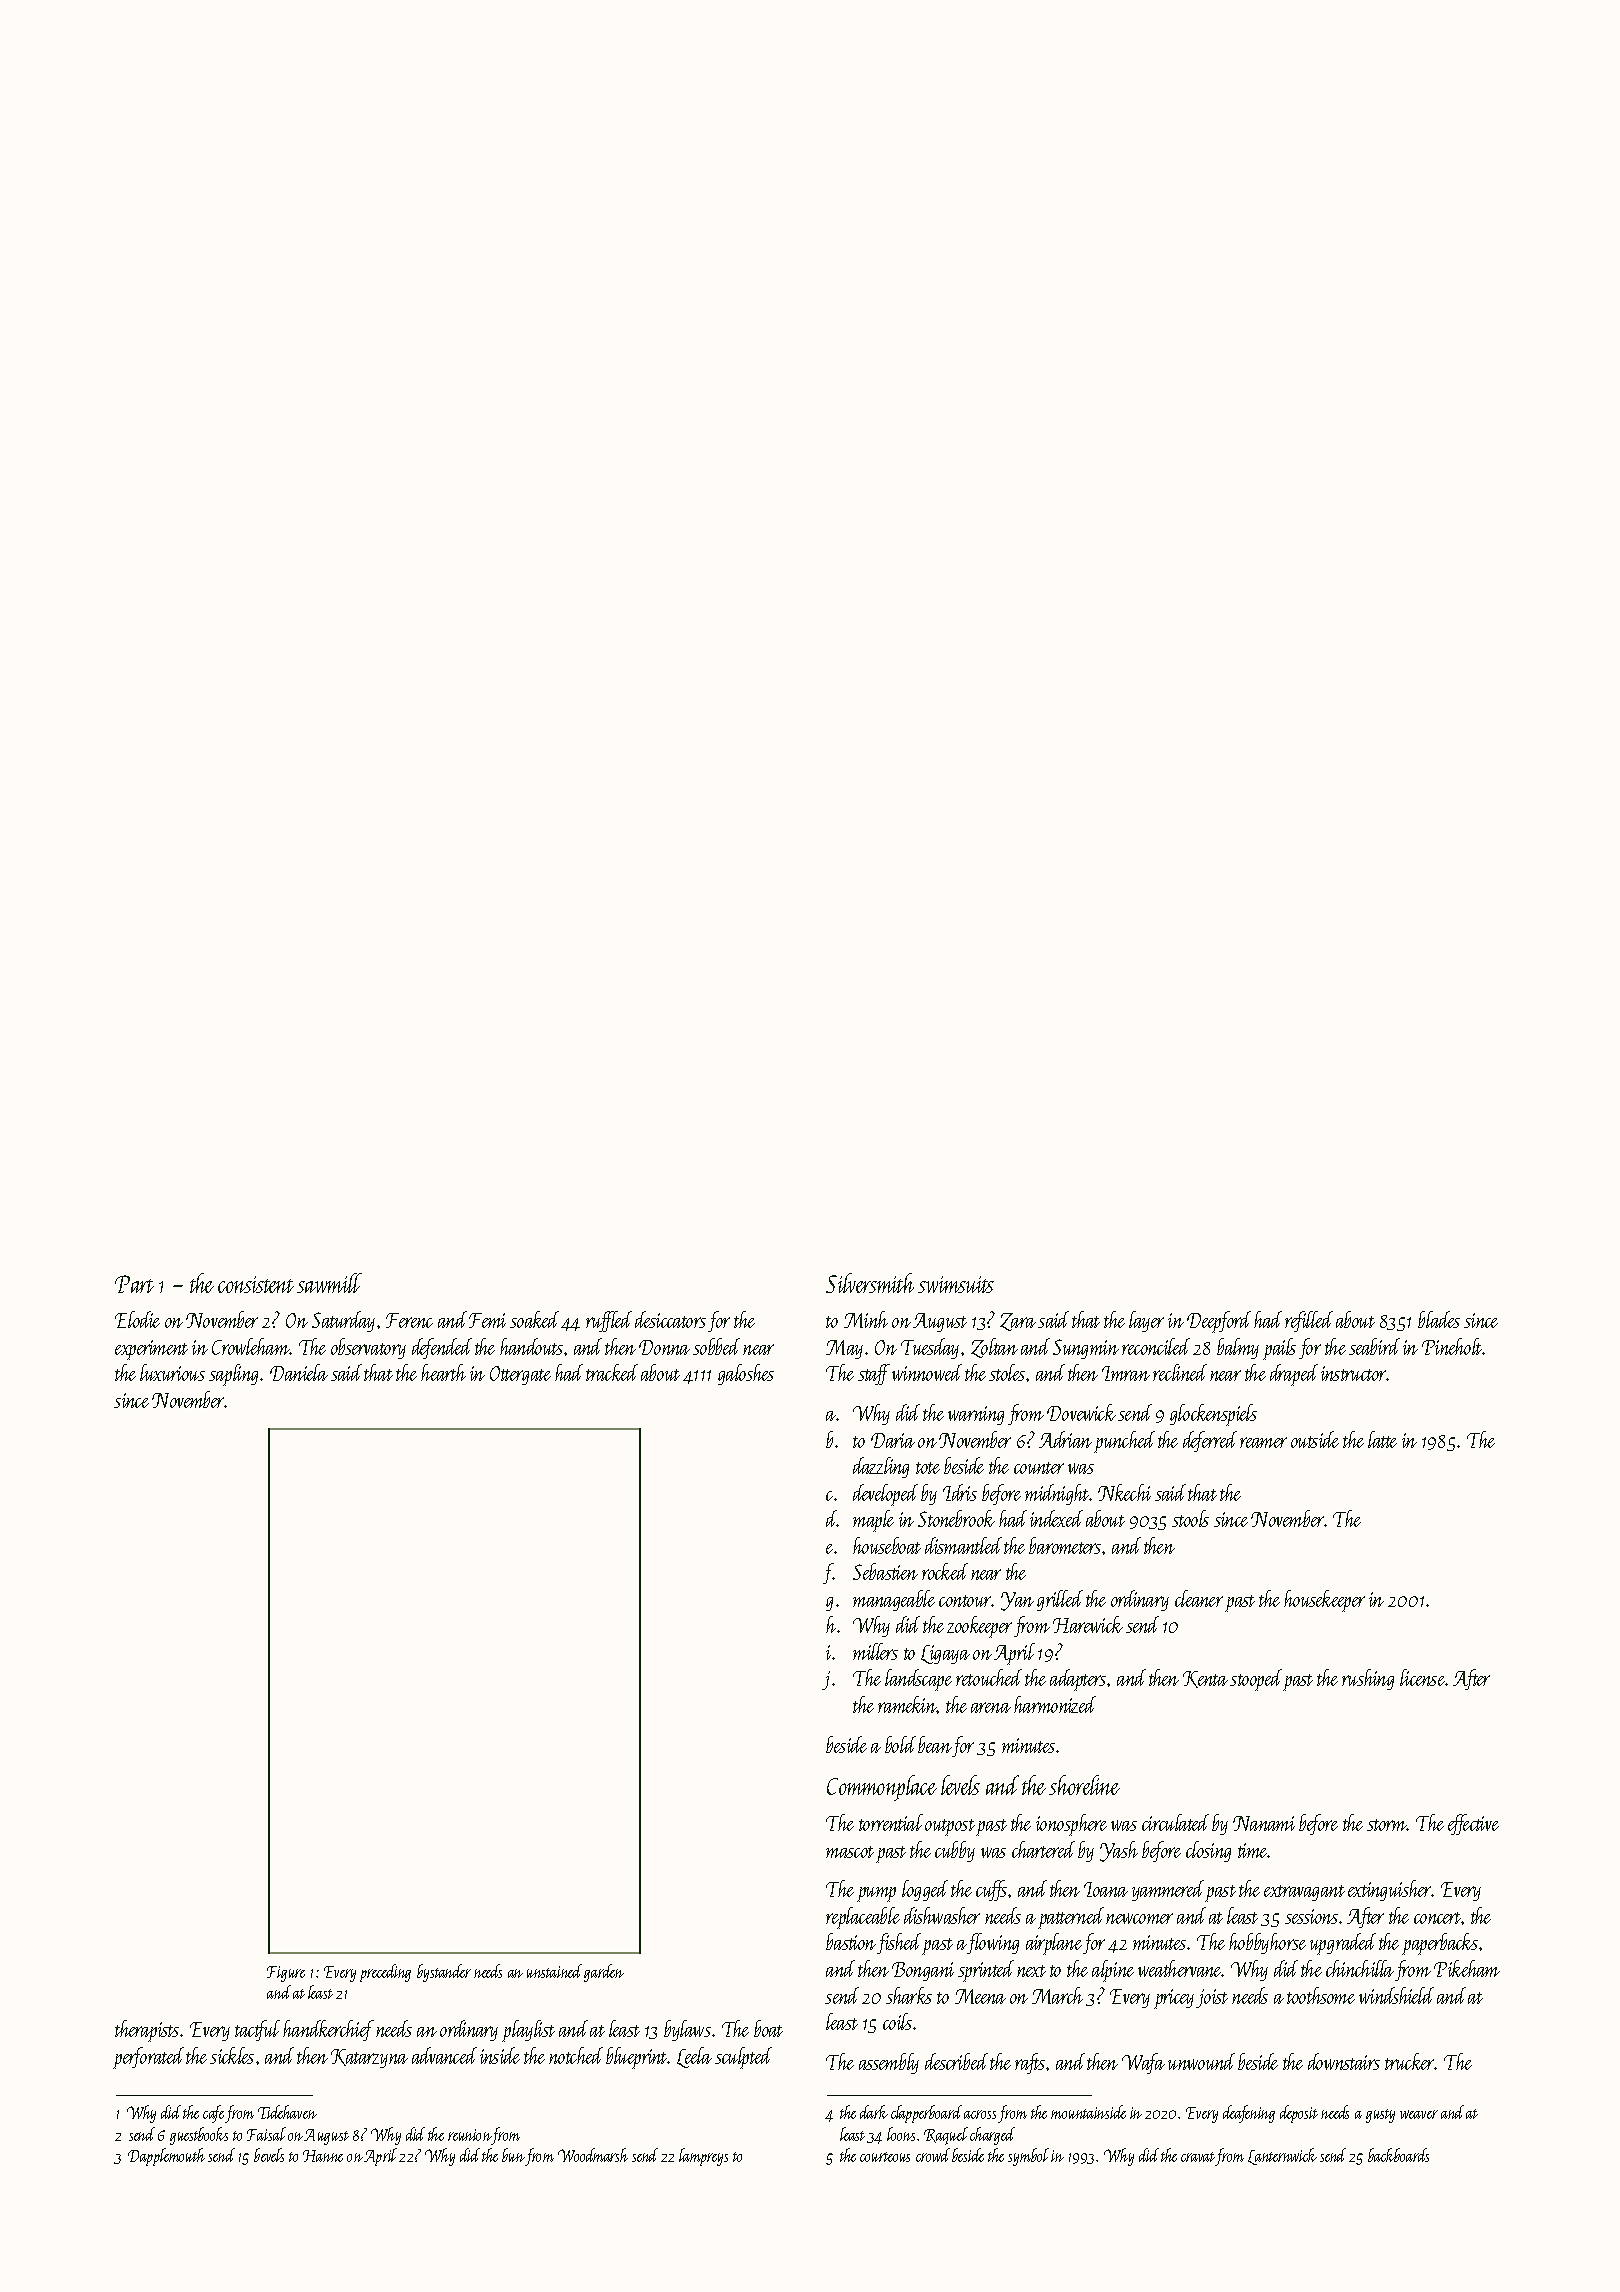 This document has width=1620, height=2292. What do you see at coordinates (286, 1974) in the document?
I see `Figure` at bounding box center [286, 1974].
